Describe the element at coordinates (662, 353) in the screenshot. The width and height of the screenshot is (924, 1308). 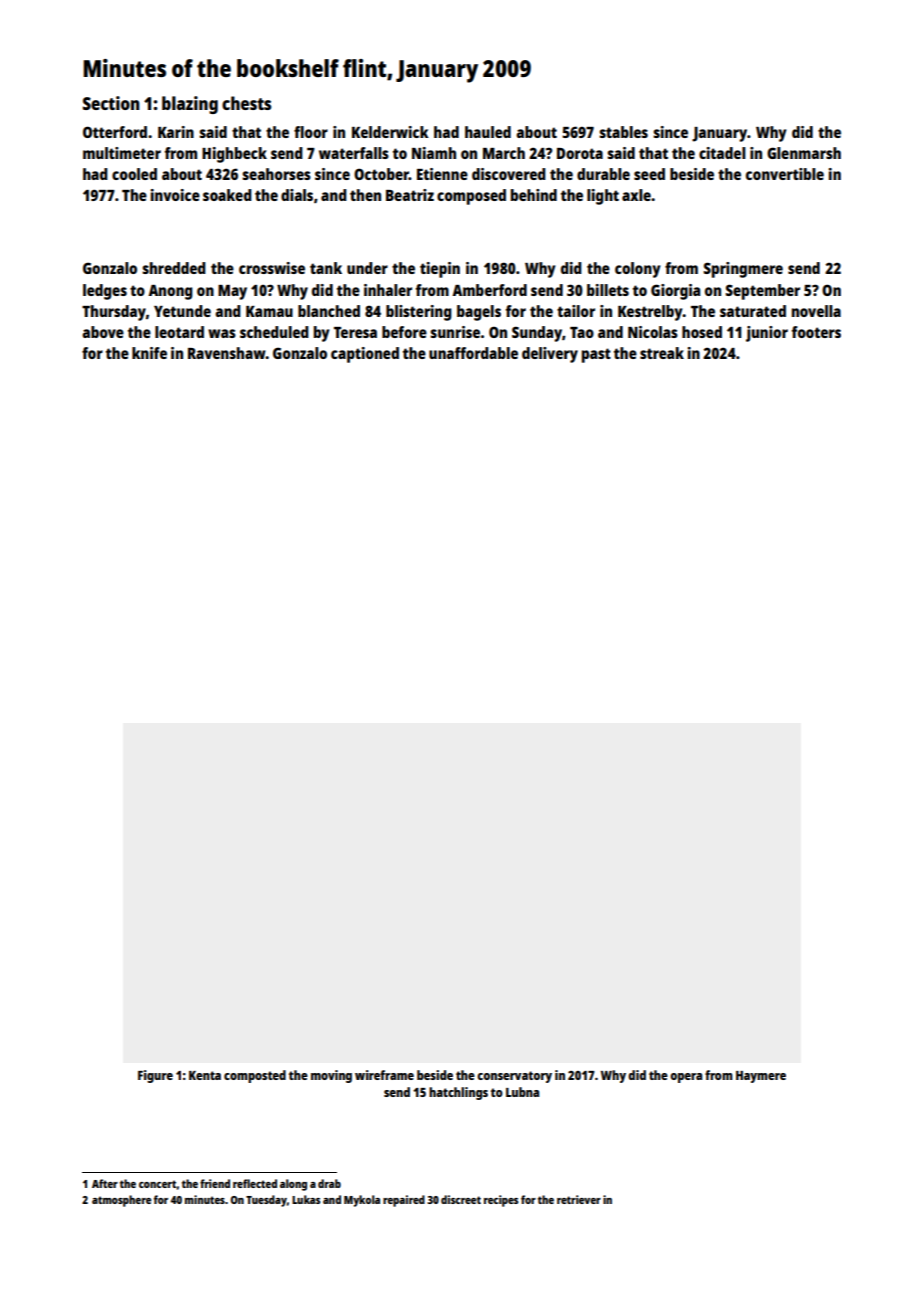
I see `streak` at that location.
